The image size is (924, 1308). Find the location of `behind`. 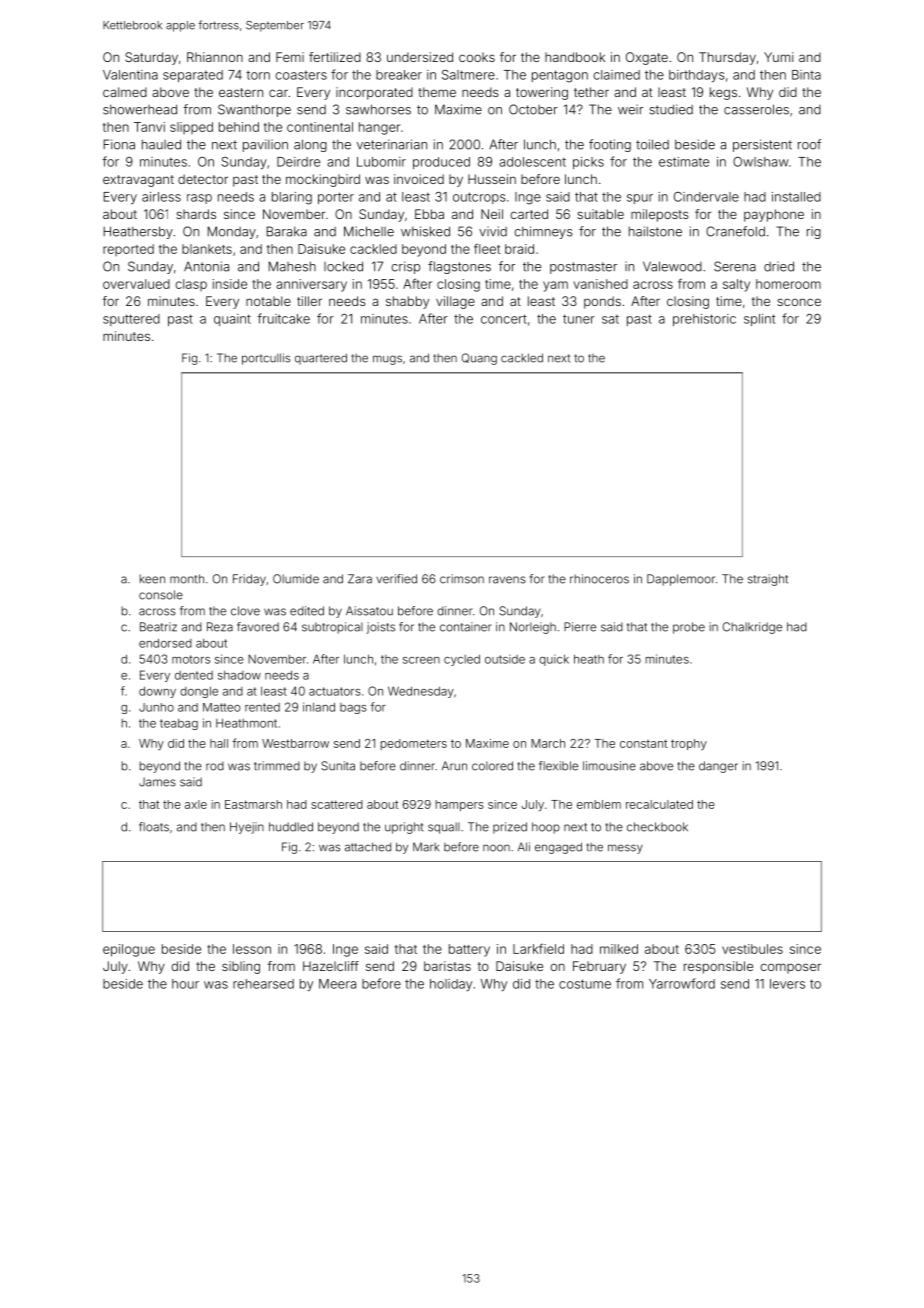

behind is located at coordinates (239, 127).
